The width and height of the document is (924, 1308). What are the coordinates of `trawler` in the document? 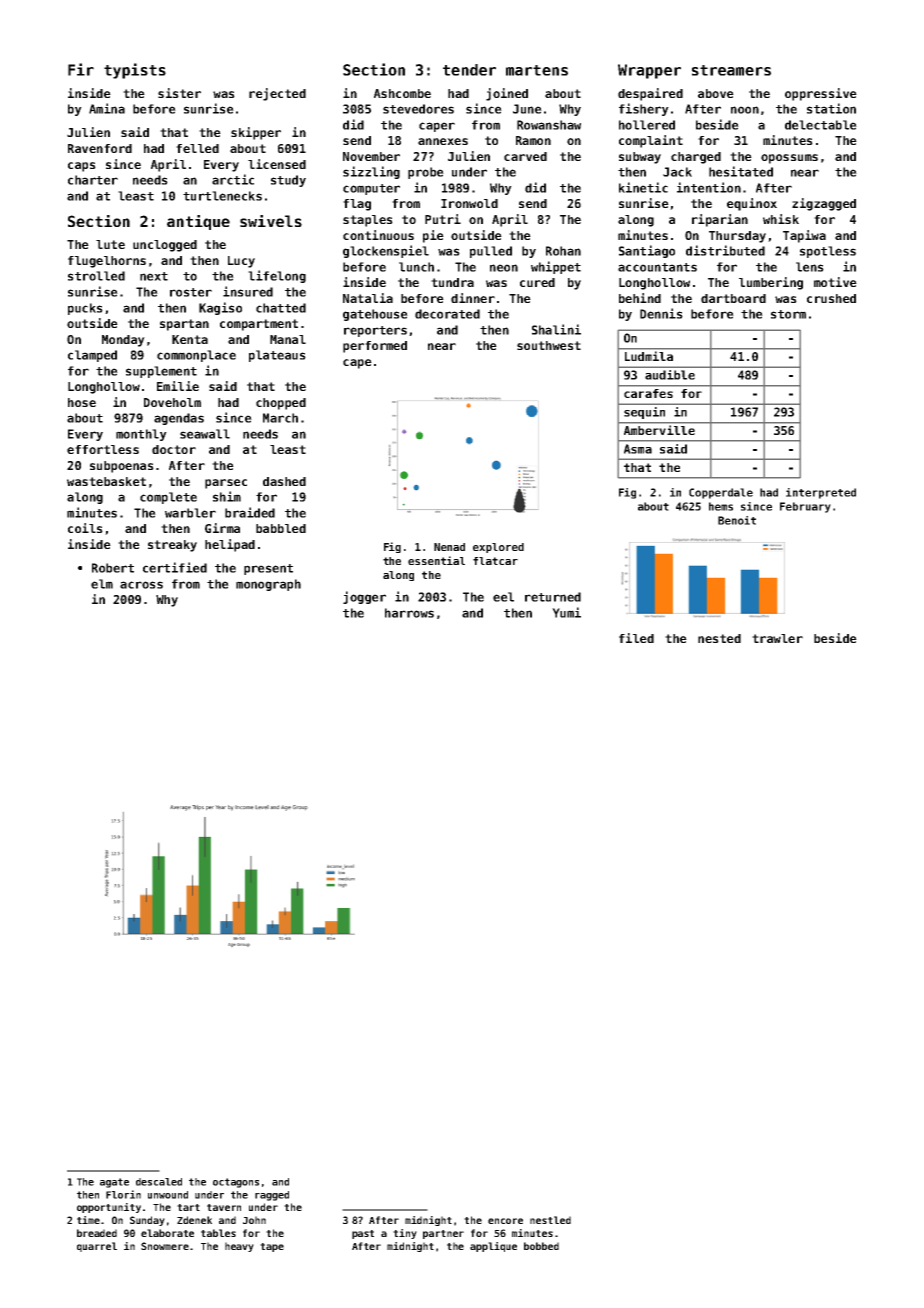 It's located at (777, 638).
